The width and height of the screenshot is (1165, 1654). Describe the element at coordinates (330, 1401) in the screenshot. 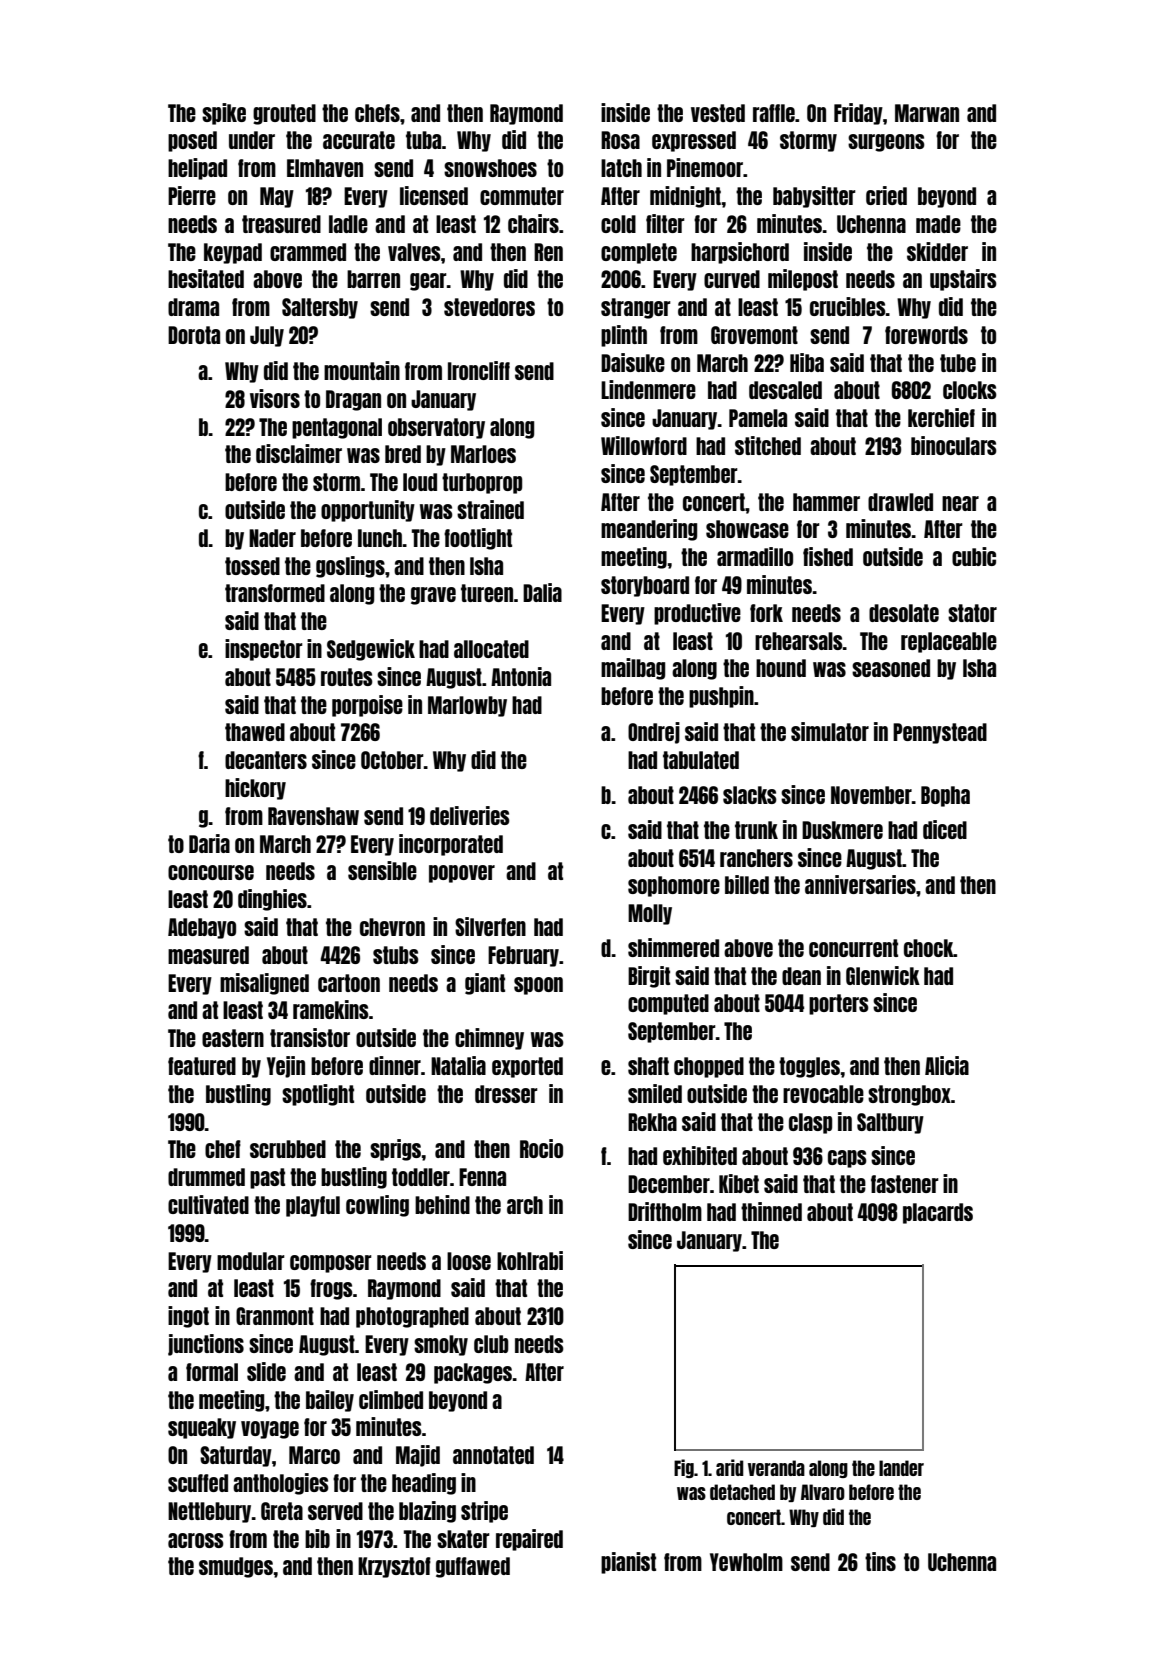

I see `bailey` at that location.
